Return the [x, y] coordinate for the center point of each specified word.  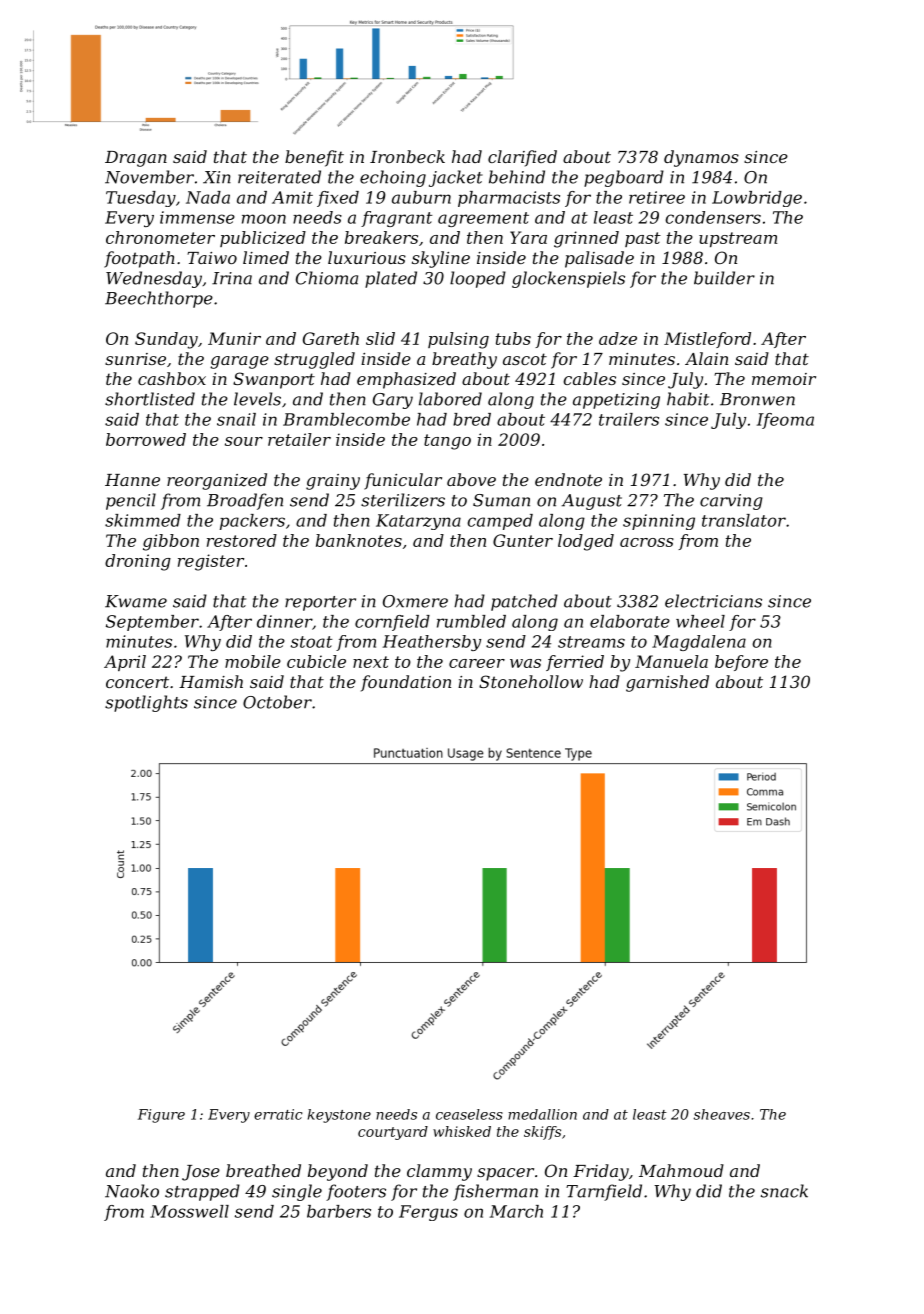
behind [517, 177]
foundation [406, 683]
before [741, 663]
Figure [161, 1116]
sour [244, 441]
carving [731, 502]
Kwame [136, 601]
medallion [542, 1114]
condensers [713, 217]
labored [450, 399]
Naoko [132, 1191]
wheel [700, 621]
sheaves [722, 1114]
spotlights [146, 703]
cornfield [392, 623]
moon [264, 219]
